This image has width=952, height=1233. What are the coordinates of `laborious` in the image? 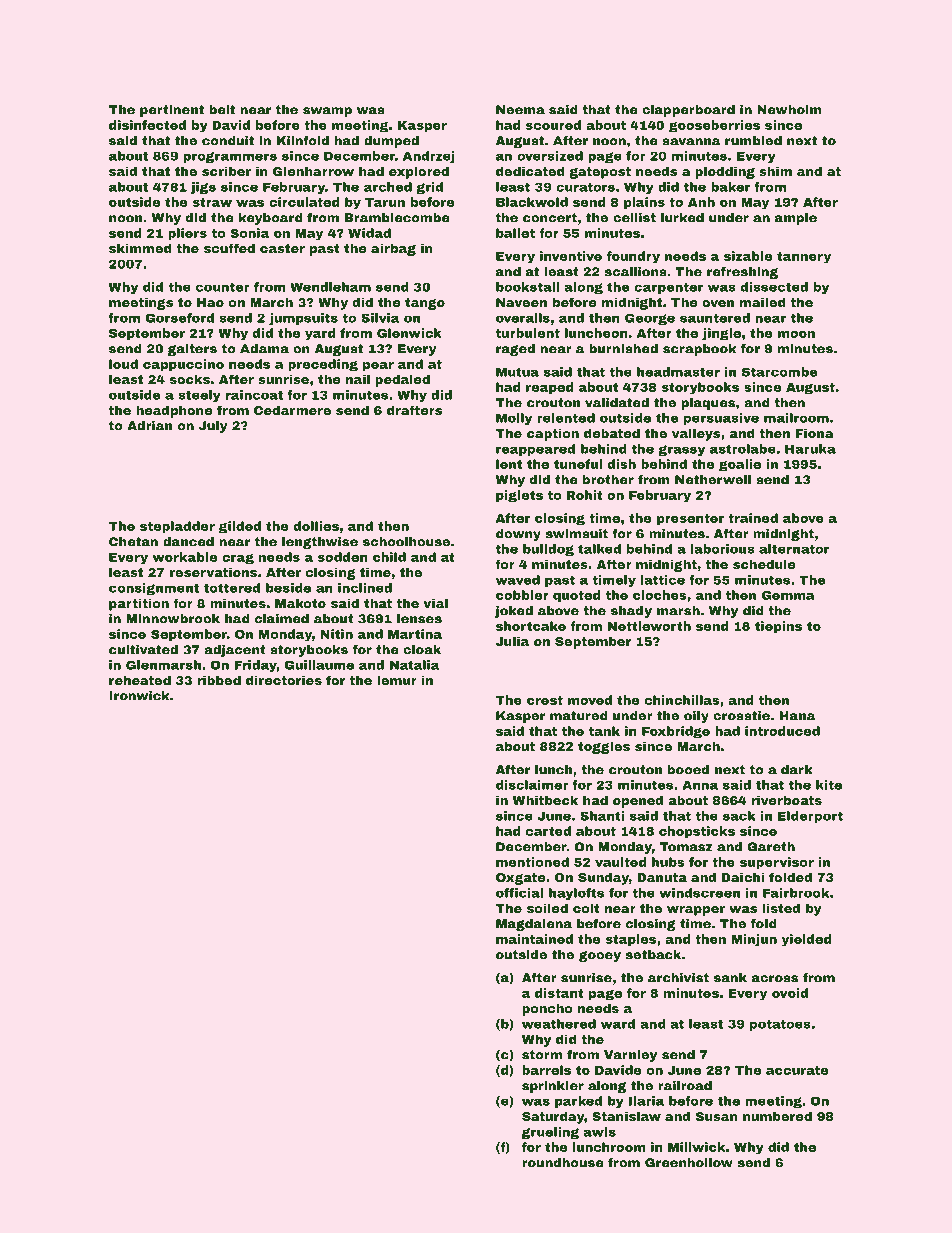 It's located at (723, 549).
